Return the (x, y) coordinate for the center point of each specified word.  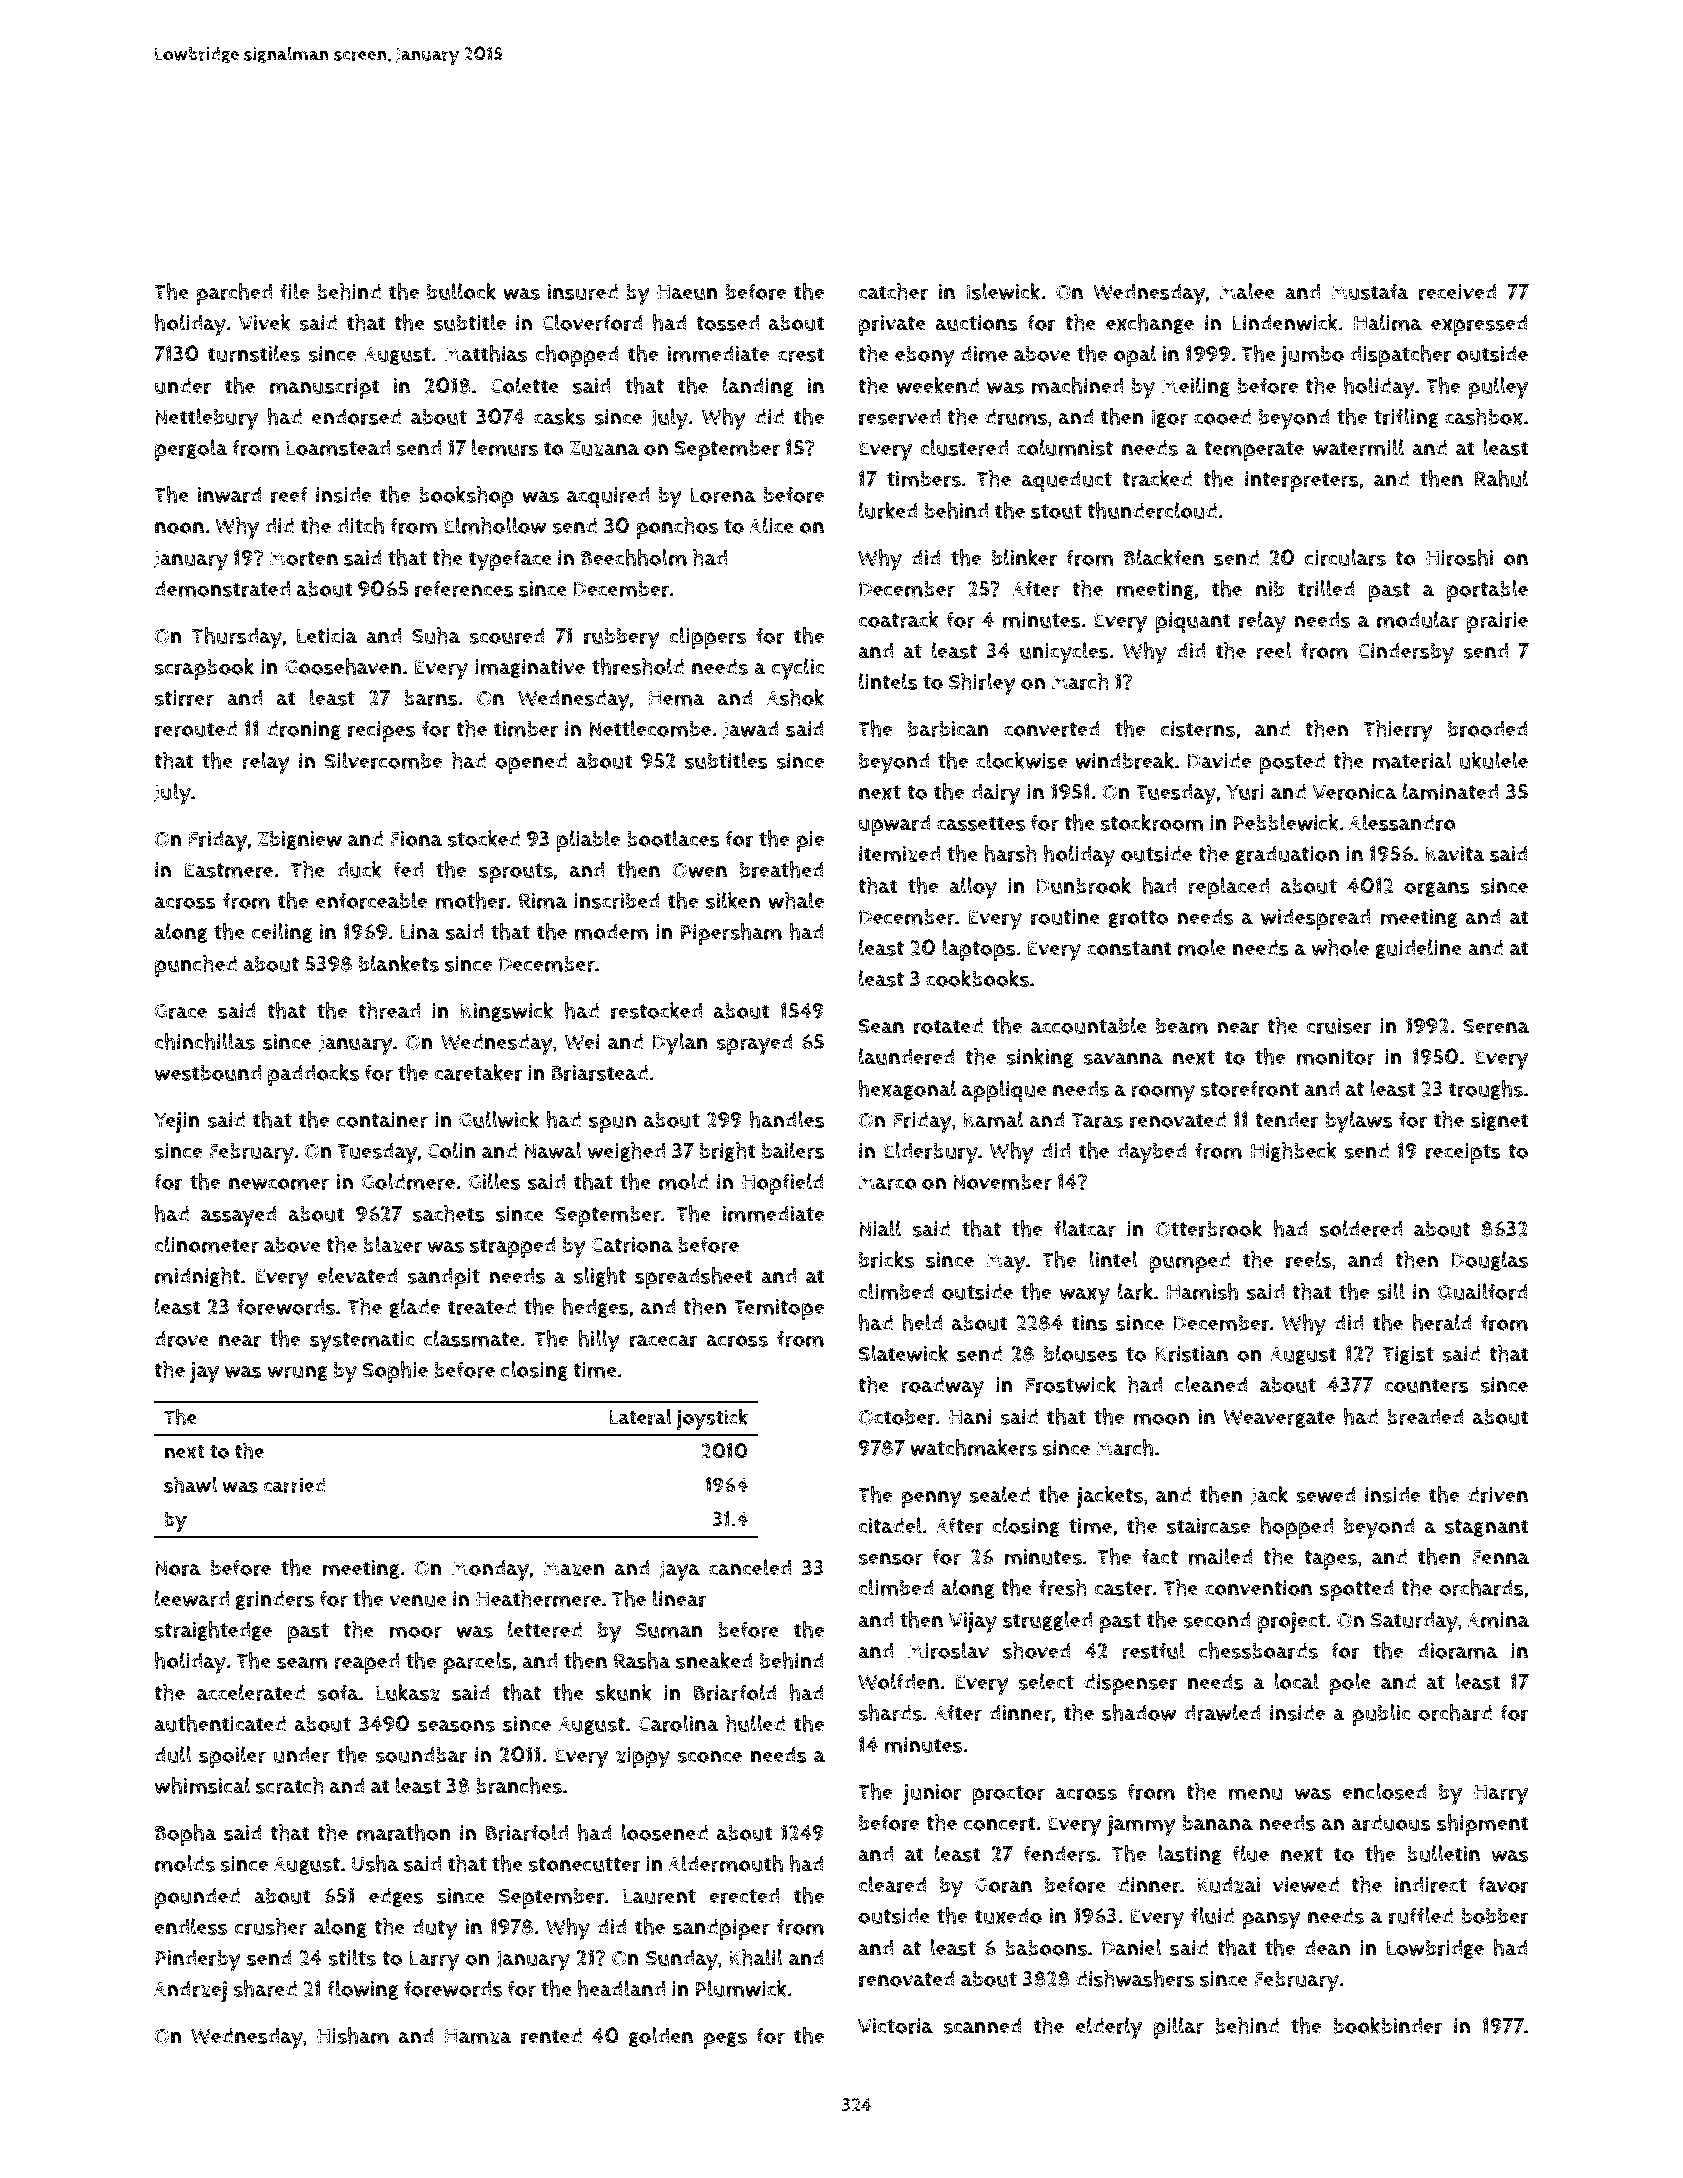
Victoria (895, 2026)
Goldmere (408, 1181)
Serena (1496, 1026)
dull (173, 1754)
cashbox (1484, 416)
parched (234, 294)
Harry (1501, 1795)
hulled (755, 1723)
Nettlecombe (650, 728)
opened (531, 763)
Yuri (1245, 792)
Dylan (680, 1044)
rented (551, 2036)
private (892, 325)
